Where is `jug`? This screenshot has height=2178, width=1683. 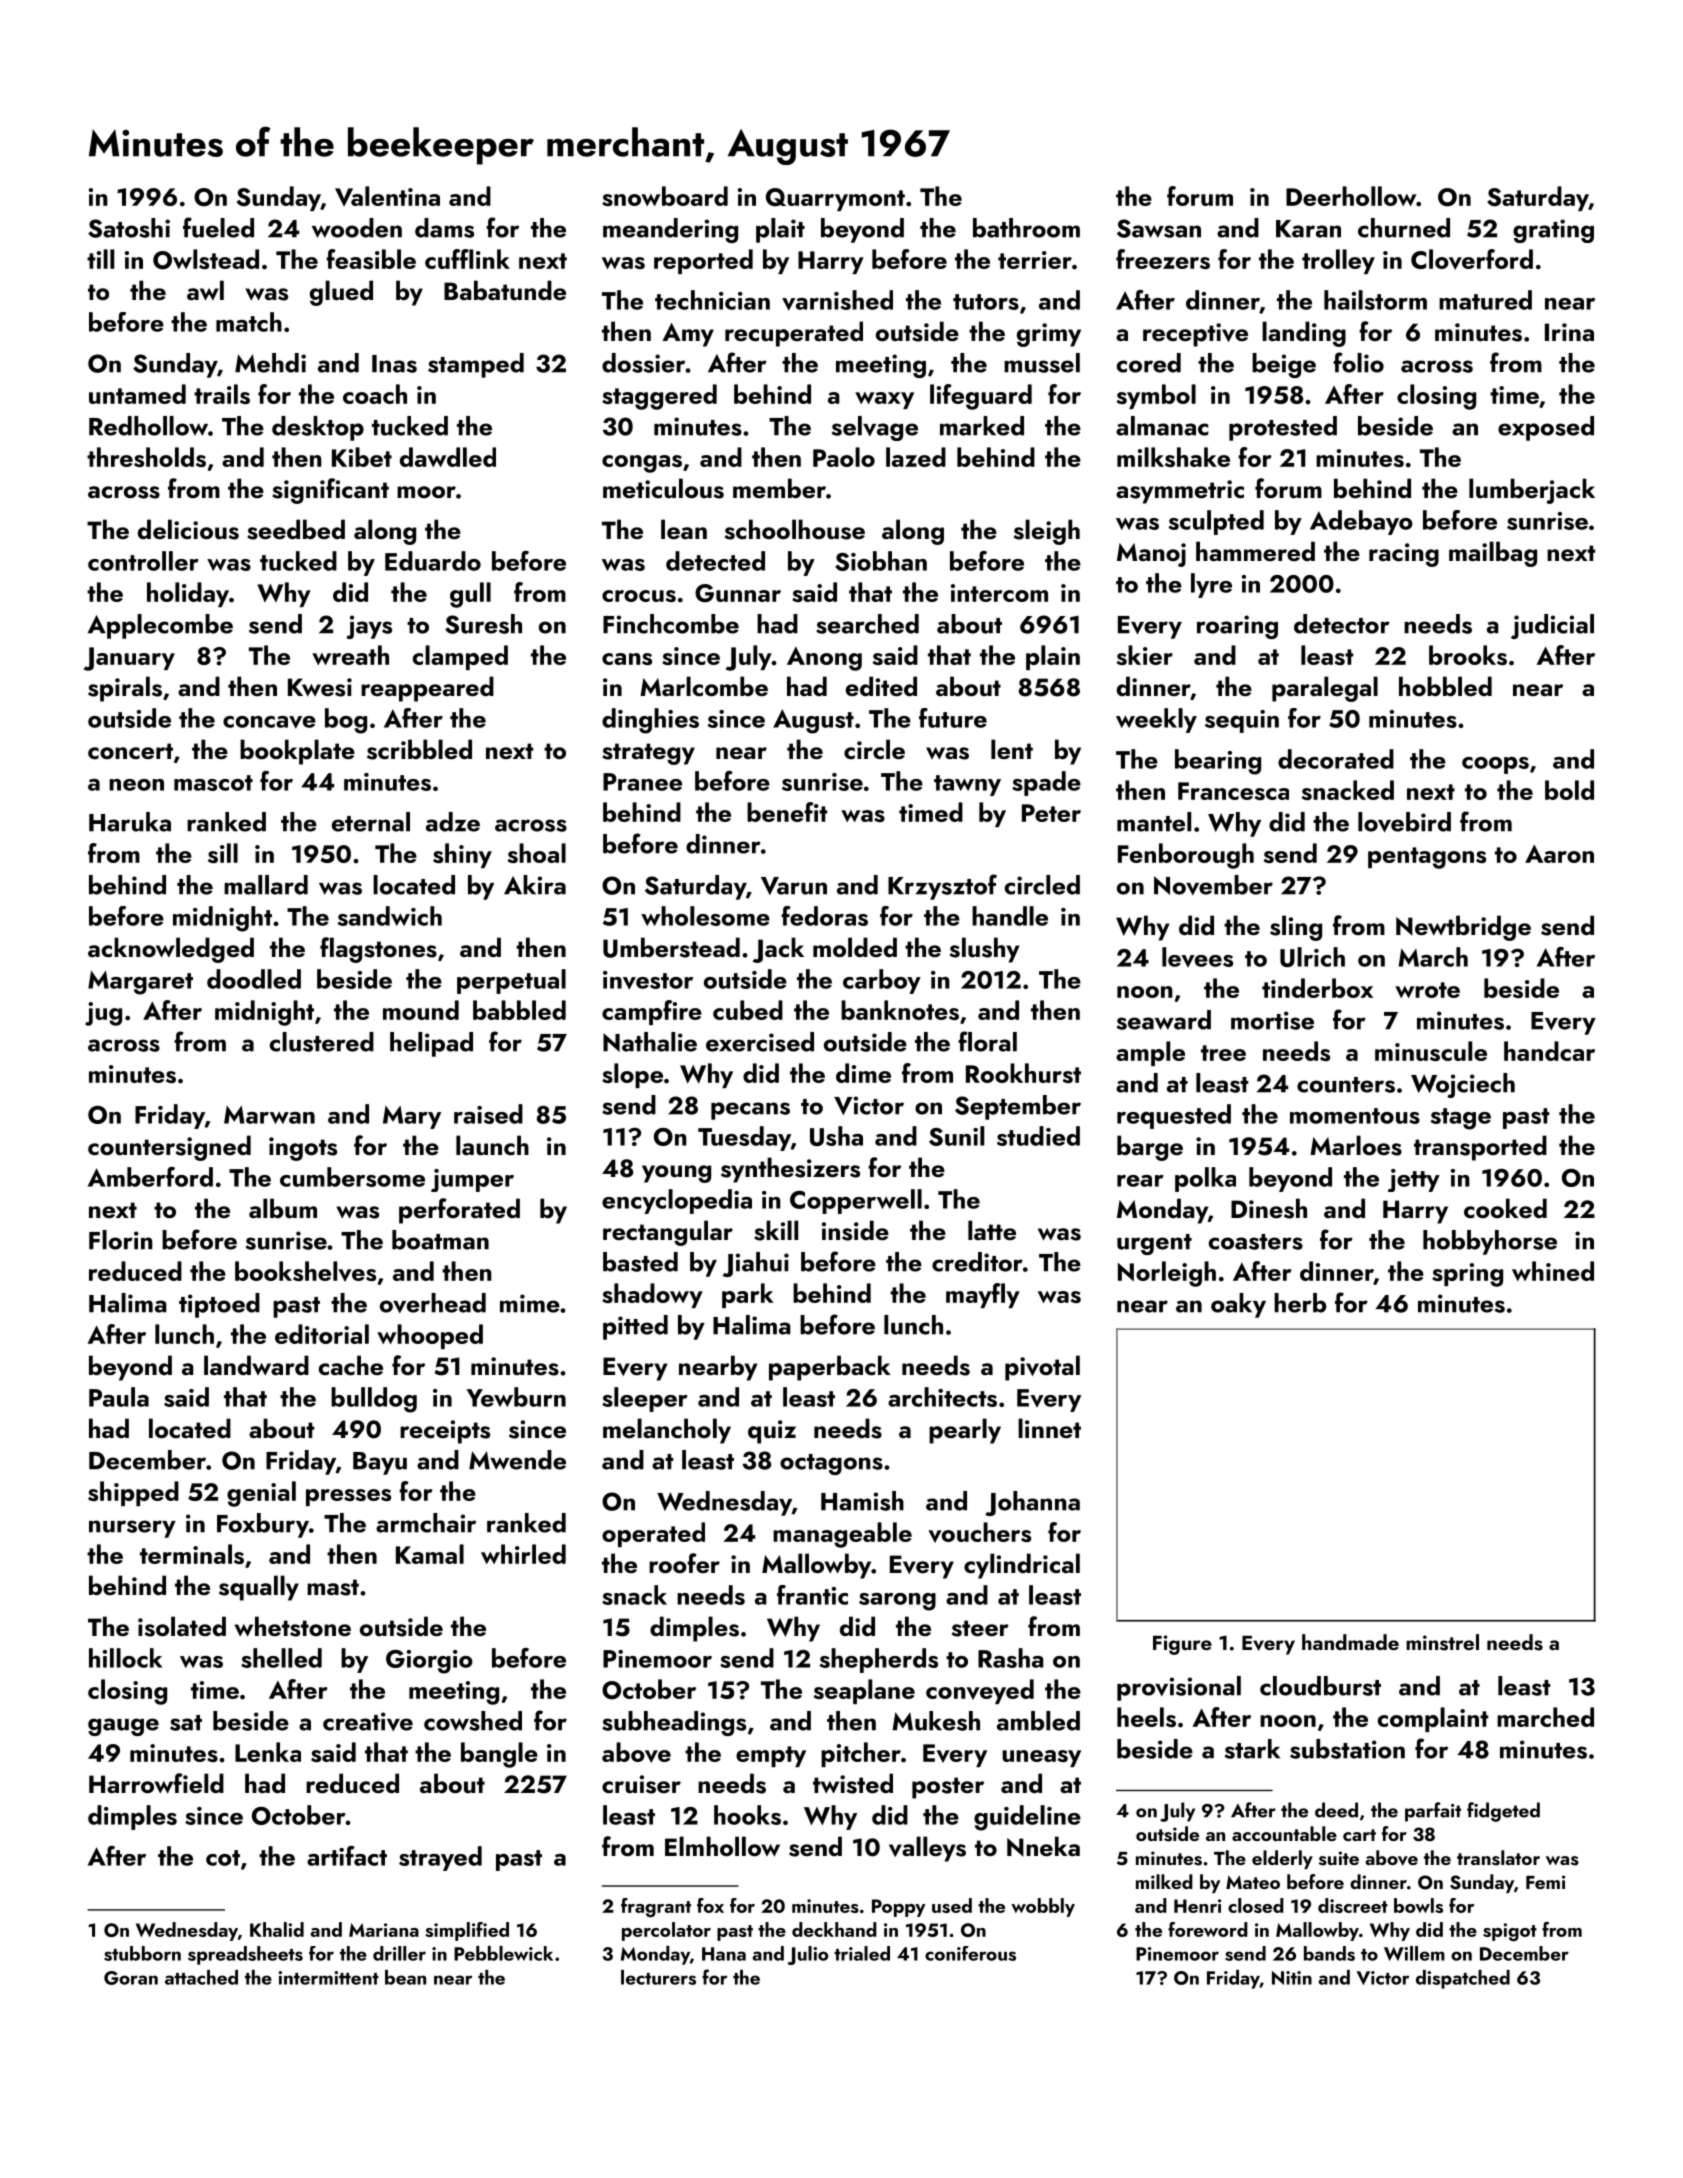
jug is located at coordinates (103, 1014).
